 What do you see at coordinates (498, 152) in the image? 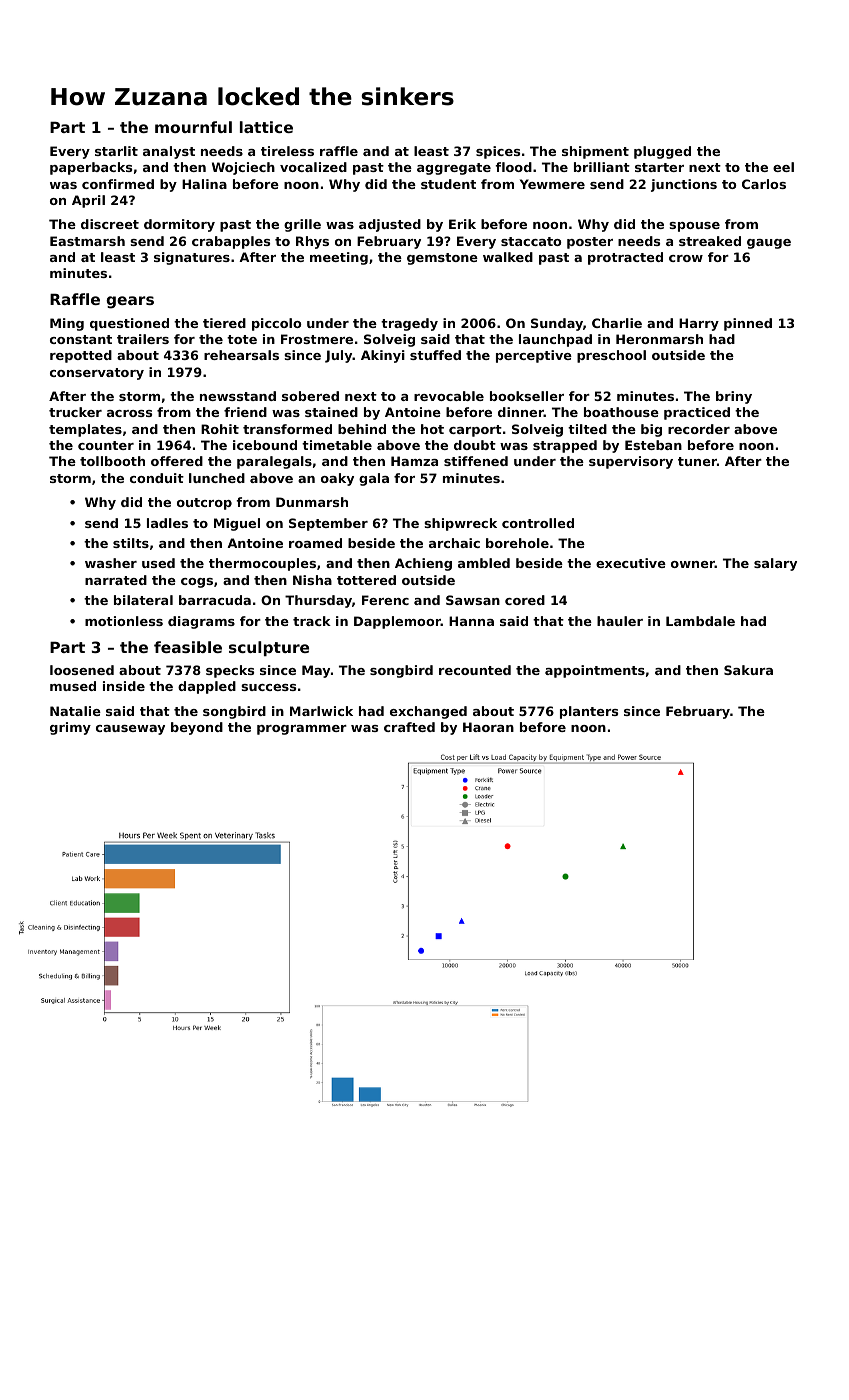
I see `spices` at bounding box center [498, 152].
